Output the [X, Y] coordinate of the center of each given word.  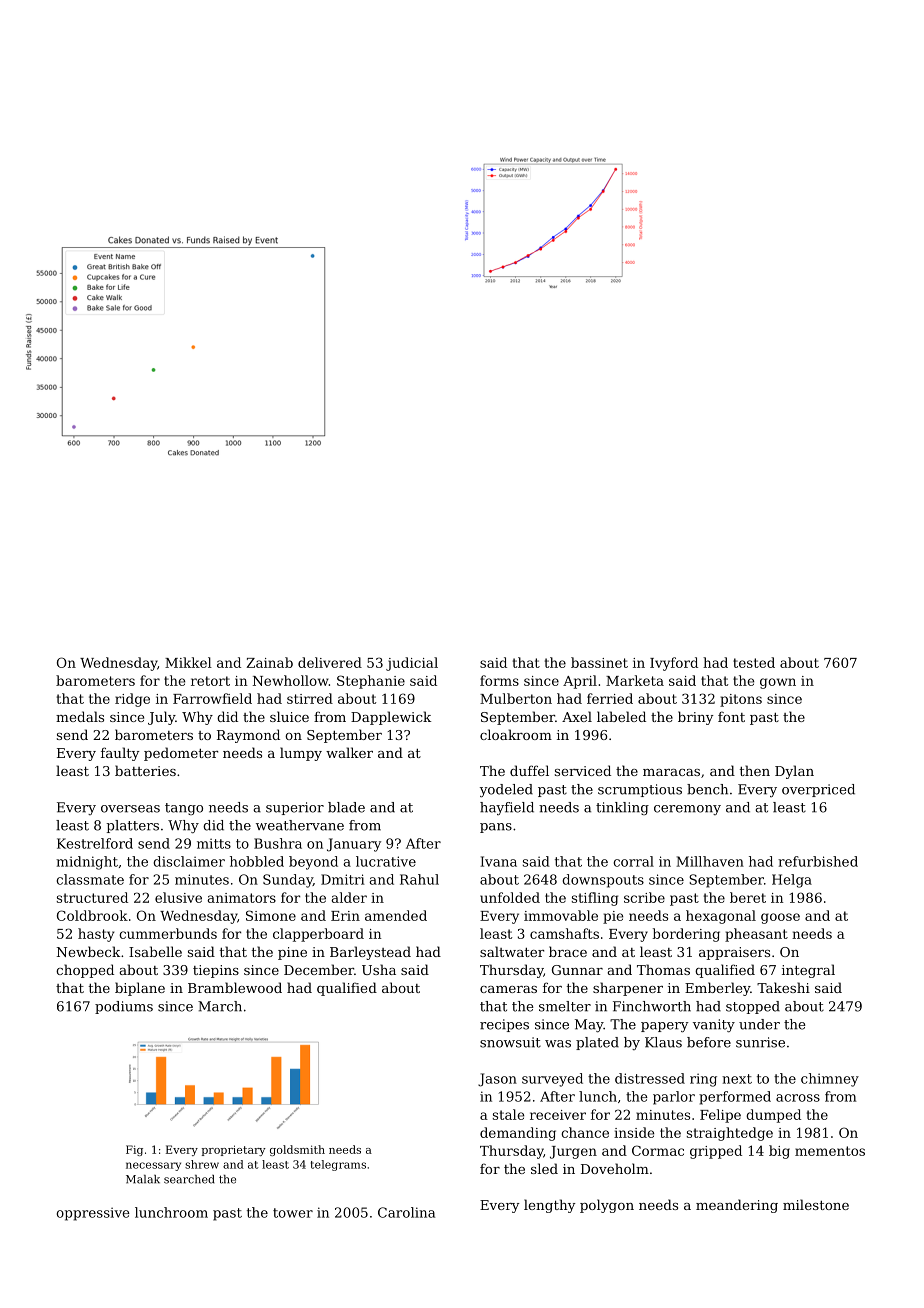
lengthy [549, 1206]
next [737, 1079]
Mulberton [516, 698]
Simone [271, 915]
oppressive [93, 1214]
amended [396, 915]
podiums [124, 1007]
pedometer [181, 754]
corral [633, 861]
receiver [558, 1115]
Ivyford [674, 664]
